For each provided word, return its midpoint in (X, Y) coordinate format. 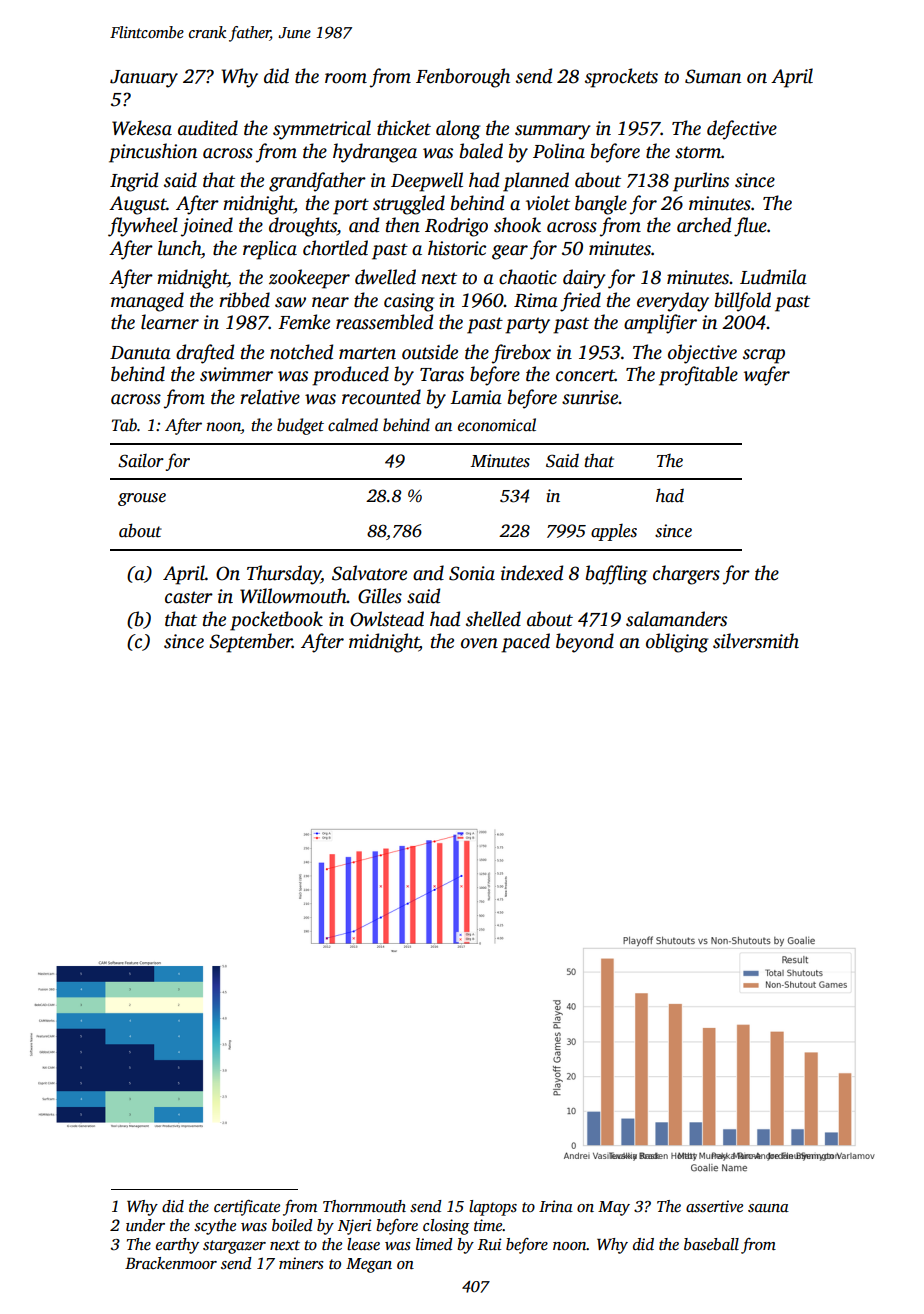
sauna (768, 1208)
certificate (247, 1208)
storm (698, 152)
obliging (677, 643)
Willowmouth (293, 596)
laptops (493, 1208)
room (346, 78)
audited (208, 128)
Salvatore (369, 573)
